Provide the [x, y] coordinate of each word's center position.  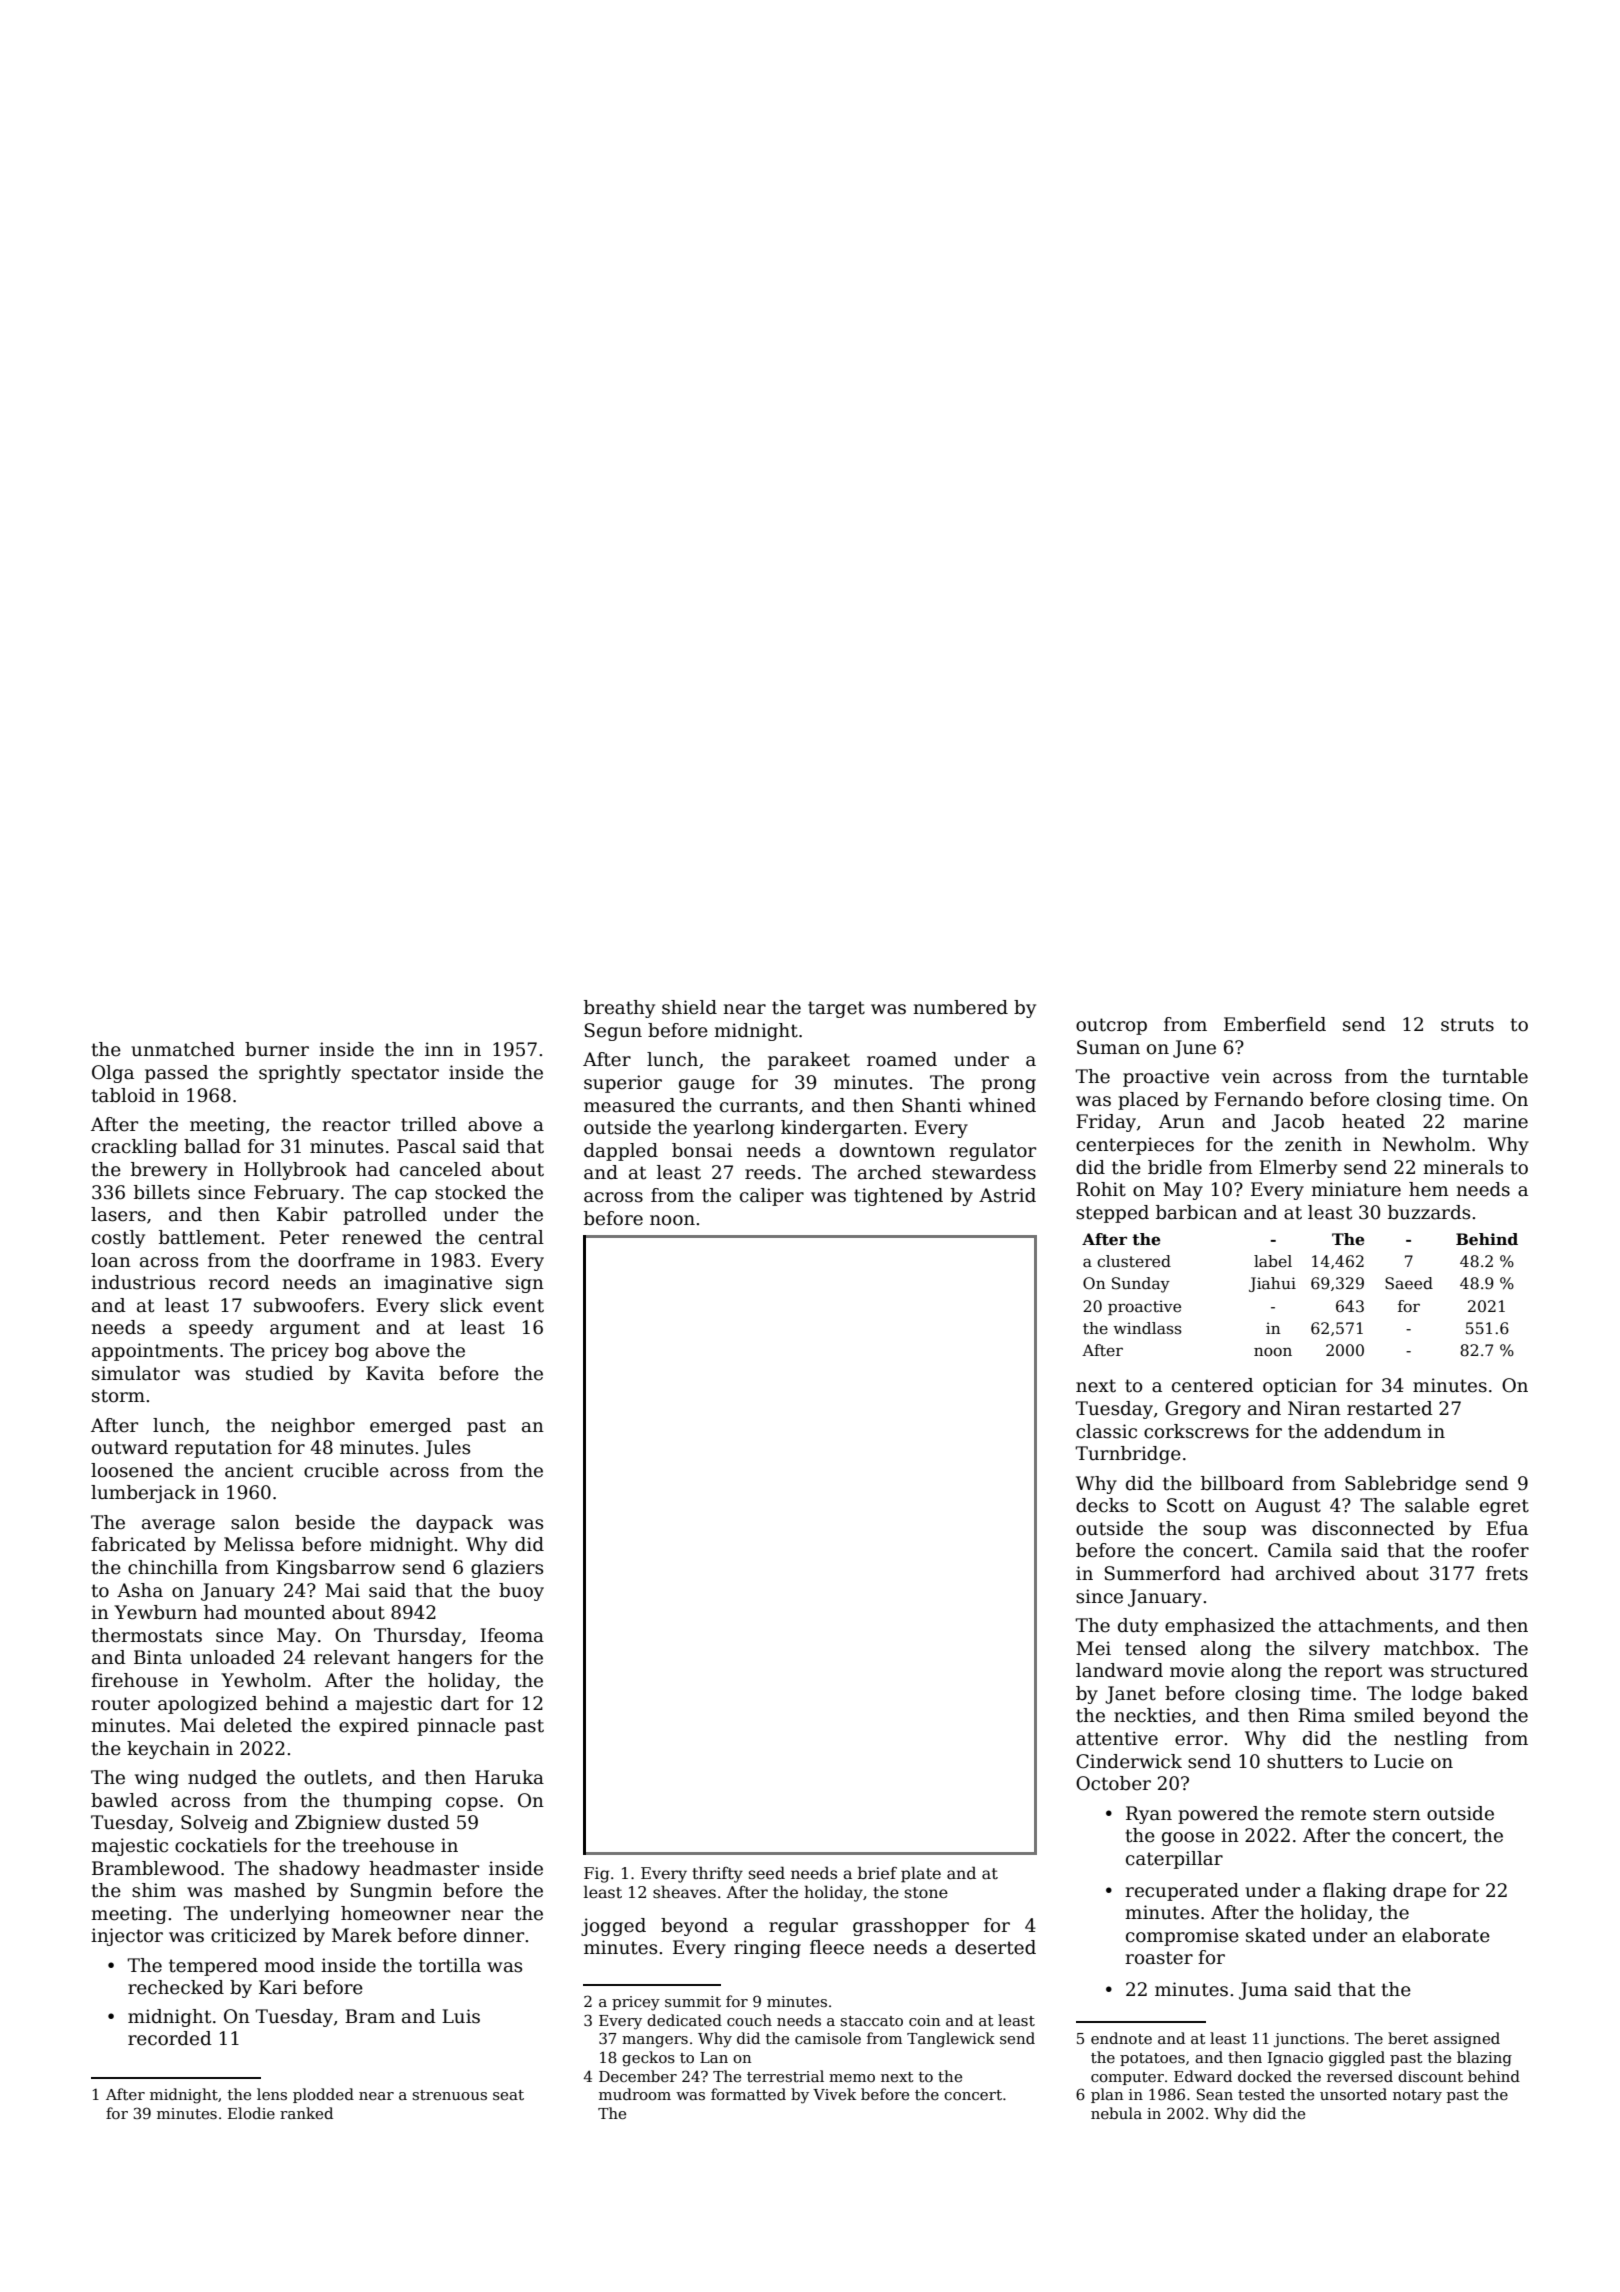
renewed [382, 1237]
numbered [960, 1007]
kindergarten [841, 1129]
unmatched [183, 1049]
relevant [352, 1657]
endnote [1121, 2038]
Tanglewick [951, 2040]
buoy [521, 1592]
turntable [1485, 1076]
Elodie [251, 2113]
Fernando [1258, 1099]
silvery [1339, 1650]
